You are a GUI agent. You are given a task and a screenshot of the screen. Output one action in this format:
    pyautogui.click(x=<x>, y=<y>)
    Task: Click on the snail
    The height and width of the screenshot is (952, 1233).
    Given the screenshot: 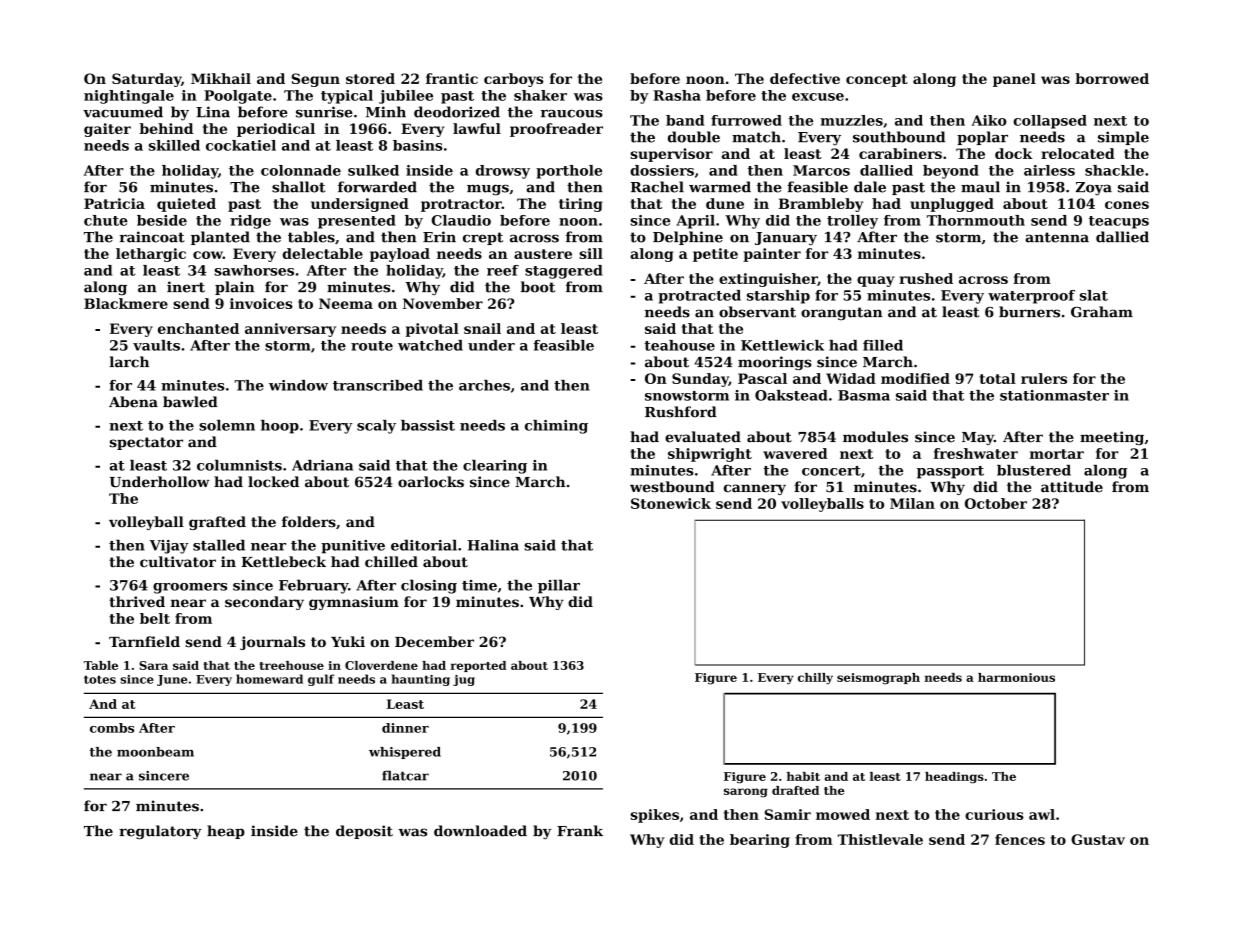 What is the action you would take?
    pyautogui.click(x=482, y=328)
